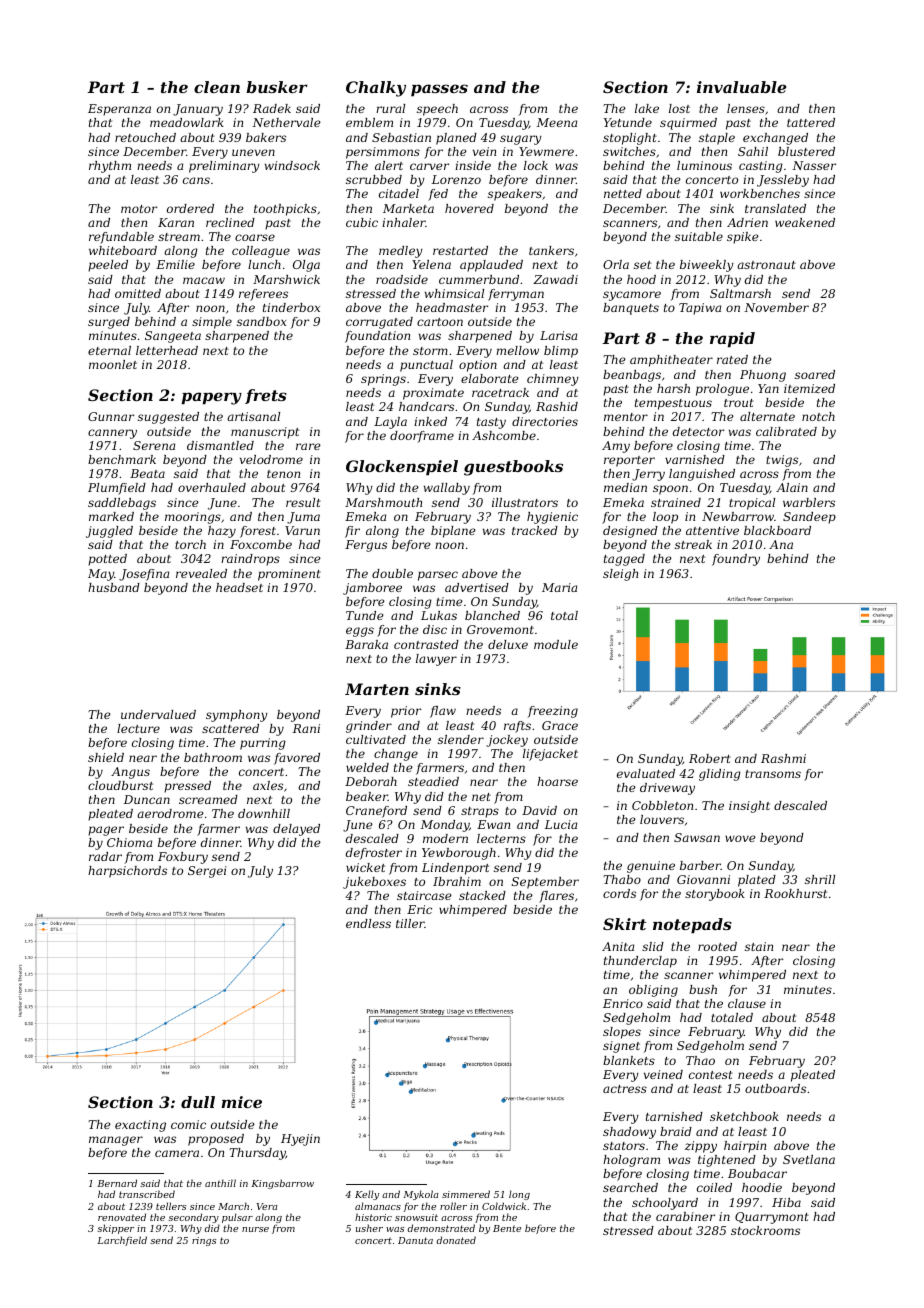 This screenshot has width=924, height=1308. What do you see at coordinates (477, 587) in the screenshot?
I see `advertised` at bounding box center [477, 587].
